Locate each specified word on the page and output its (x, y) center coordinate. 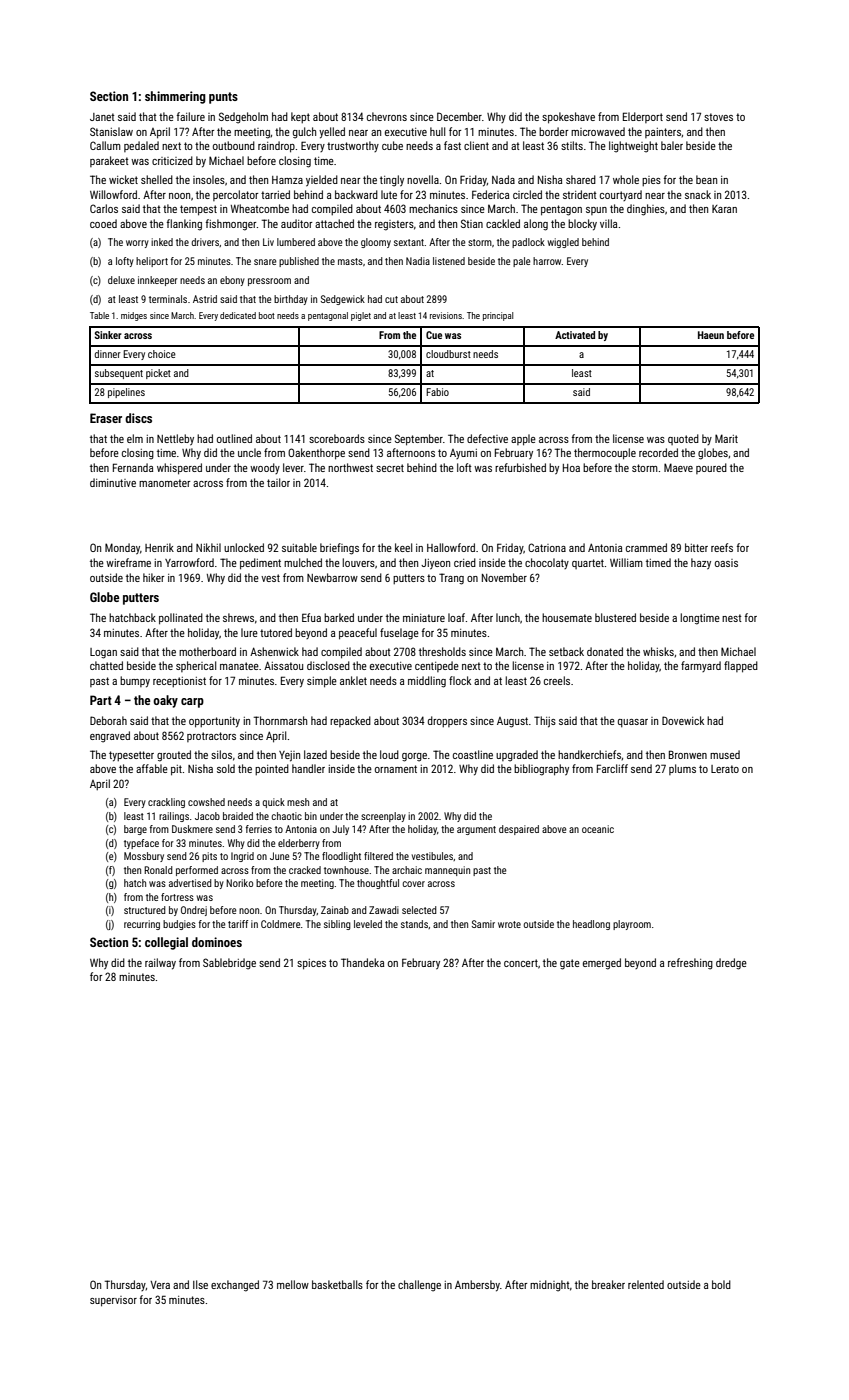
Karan (724, 209)
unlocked (244, 547)
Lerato (725, 769)
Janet (102, 117)
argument (476, 830)
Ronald (158, 870)
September (419, 440)
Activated (575, 335)
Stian (472, 223)
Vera (160, 1285)
